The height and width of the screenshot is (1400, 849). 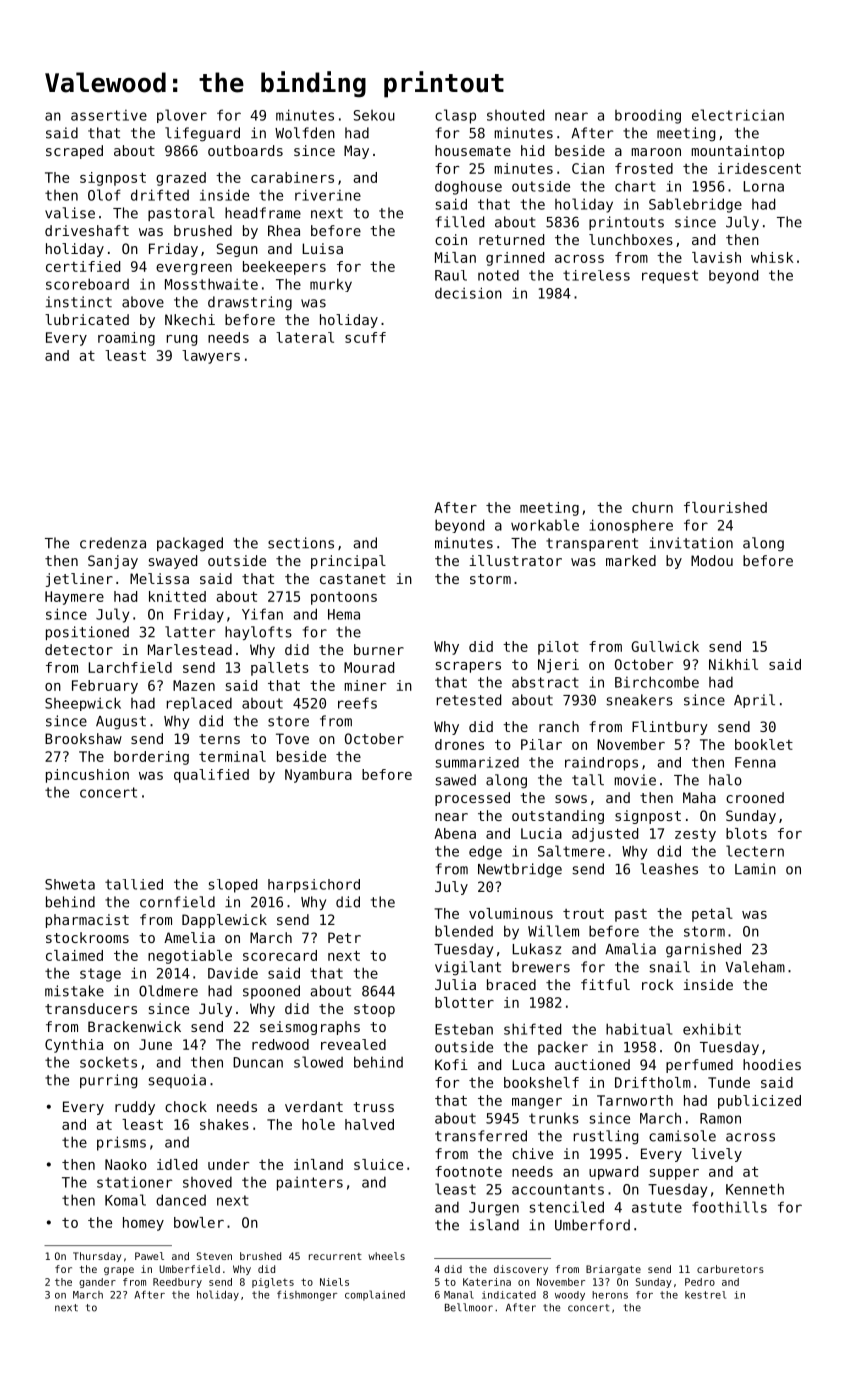 I want to click on Reedbury, so click(x=177, y=1283).
